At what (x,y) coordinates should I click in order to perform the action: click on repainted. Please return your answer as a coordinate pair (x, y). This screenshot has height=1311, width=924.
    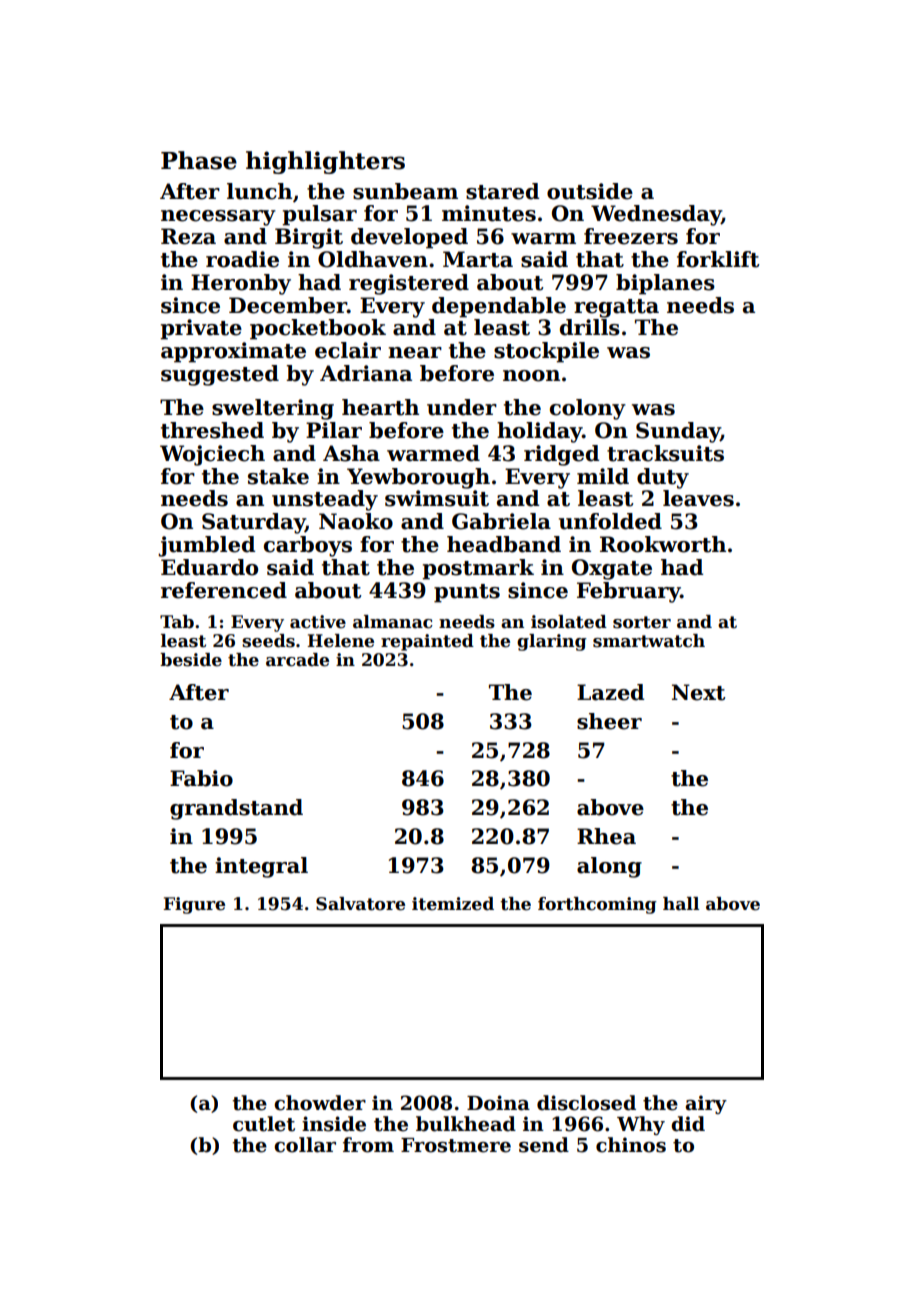
    Looking at the image, I should click on (427, 642).
